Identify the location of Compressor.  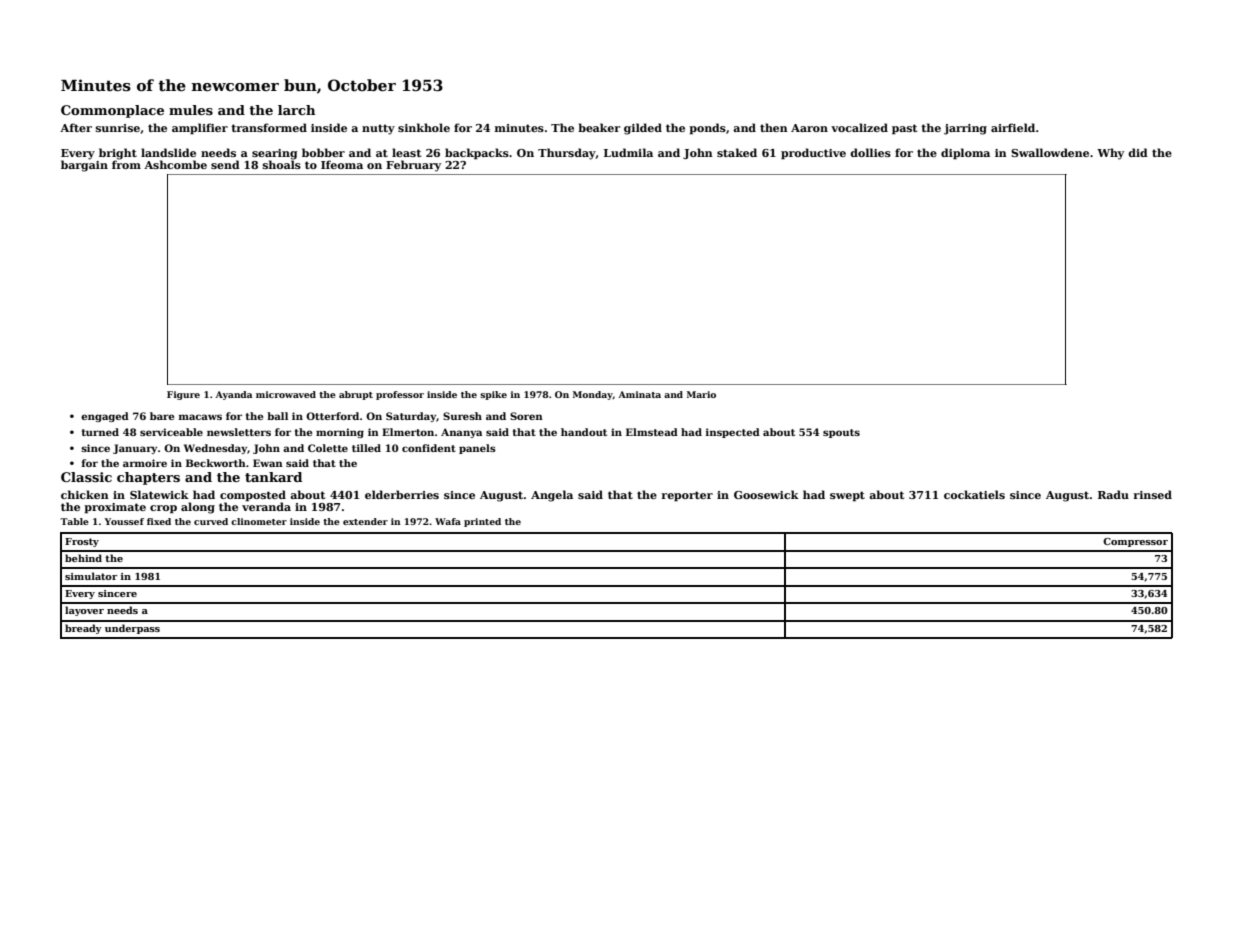
(1135, 542).
